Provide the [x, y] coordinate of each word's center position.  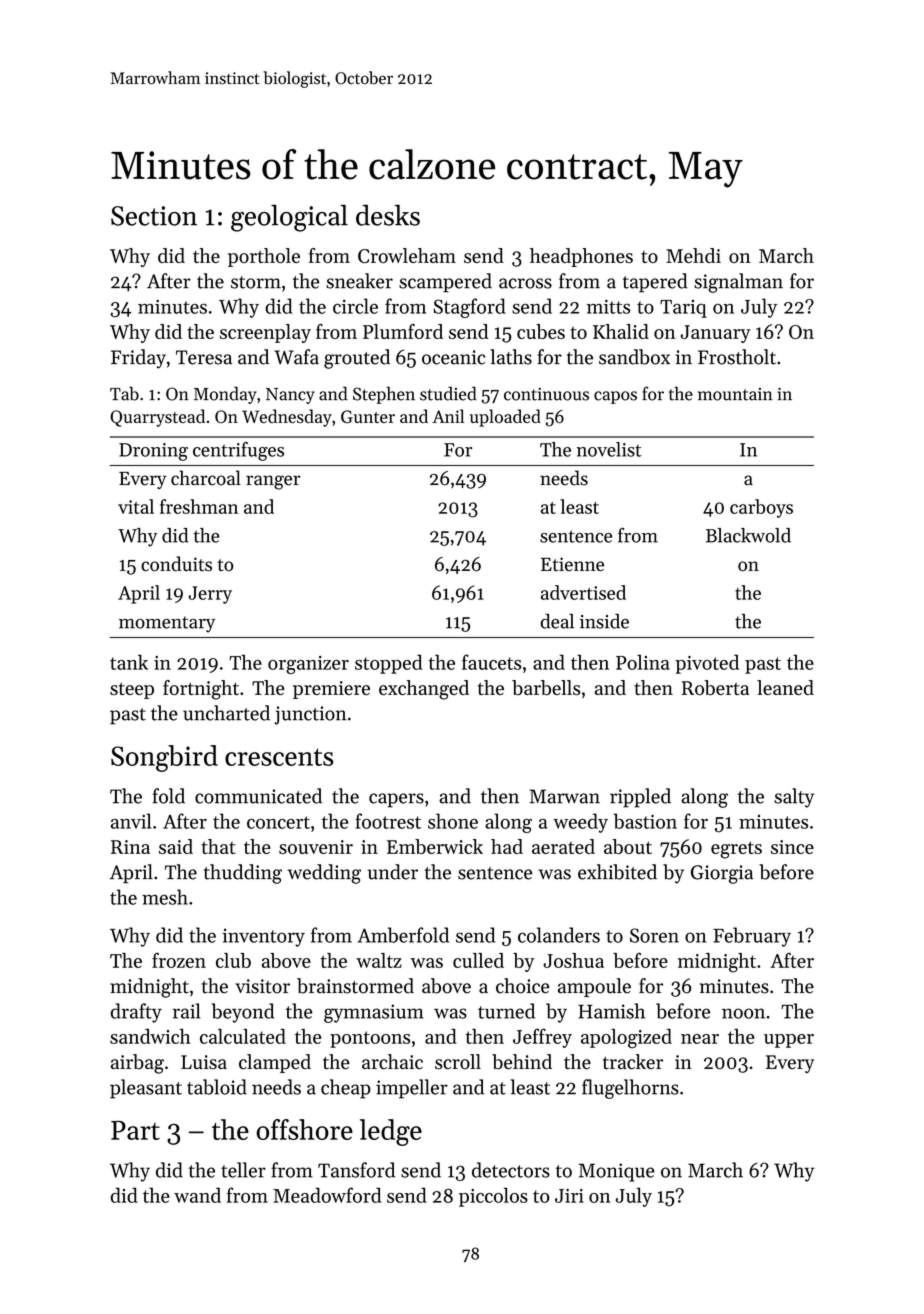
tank [129, 662]
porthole [264, 257]
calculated [243, 1036]
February [752, 937]
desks [388, 215]
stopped [388, 664]
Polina [642, 662]
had [507, 846]
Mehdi [693, 255]
